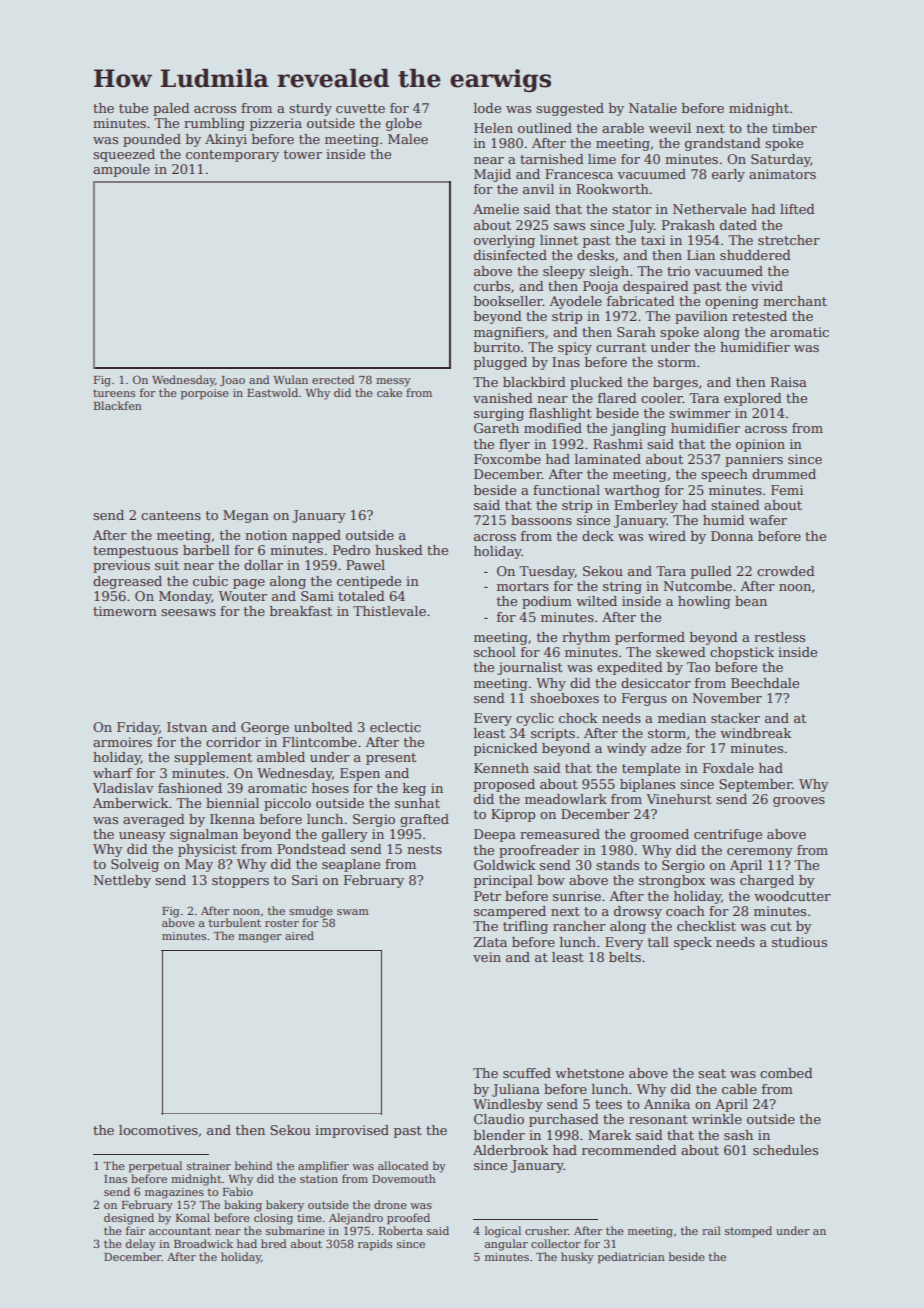 The height and width of the image is (1308, 924). I want to click on template, so click(651, 769).
